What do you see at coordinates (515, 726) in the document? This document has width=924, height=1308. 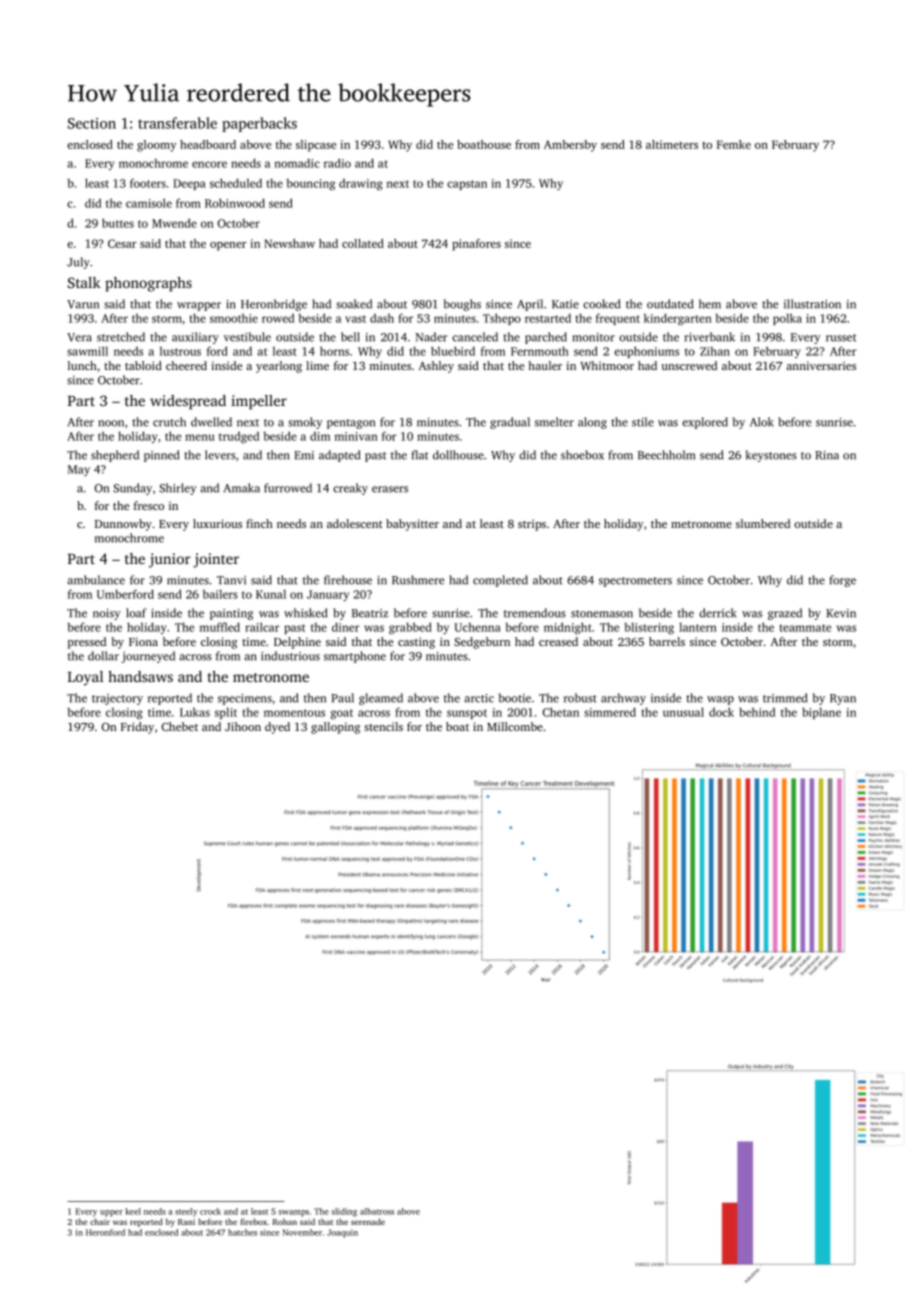 I see `Millcombe` at bounding box center [515, 726].
